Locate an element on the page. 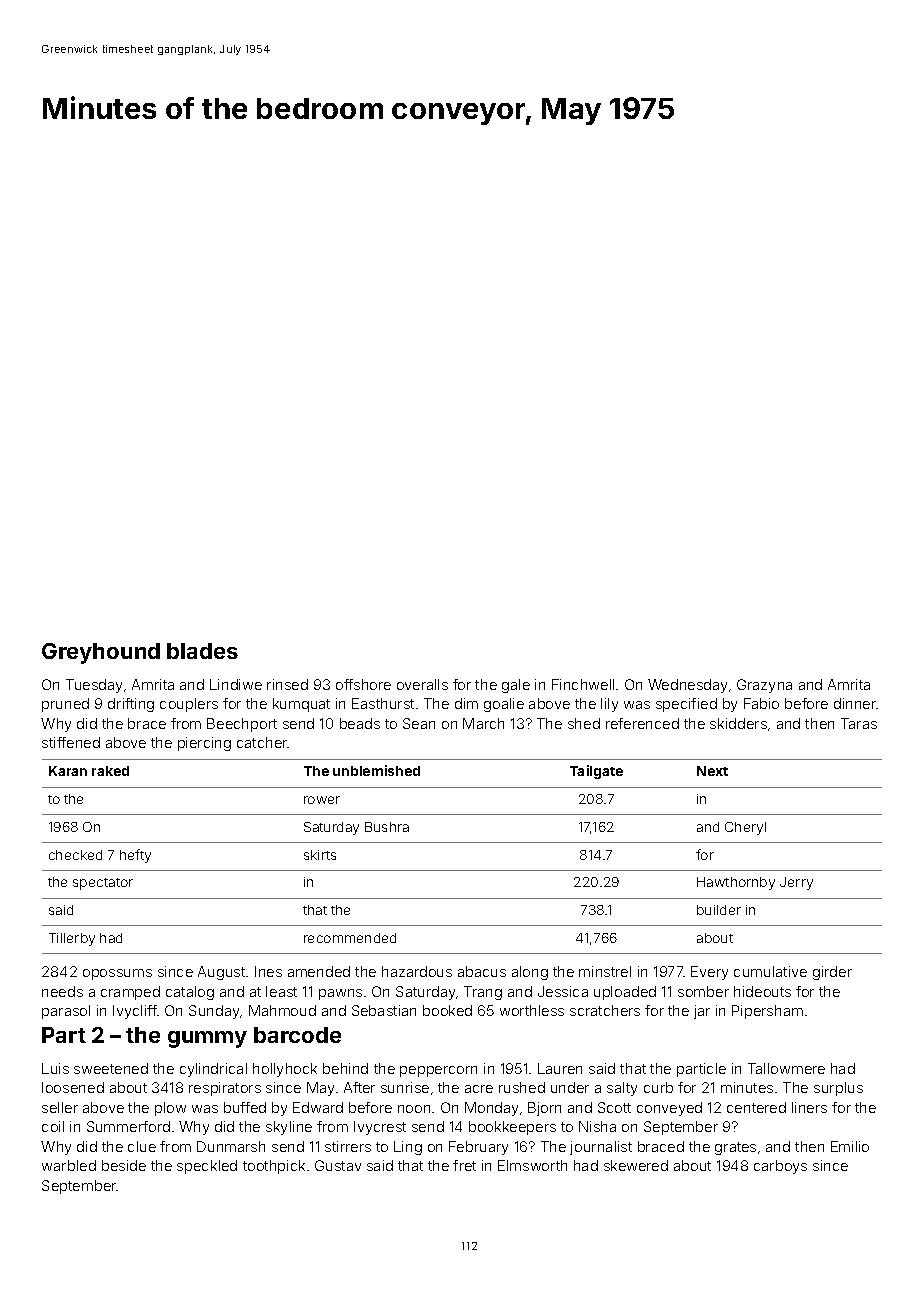 Image resolution: width=924 pixels, height=1308 pixels. Tailgate is located at coordinates (596, 772).
